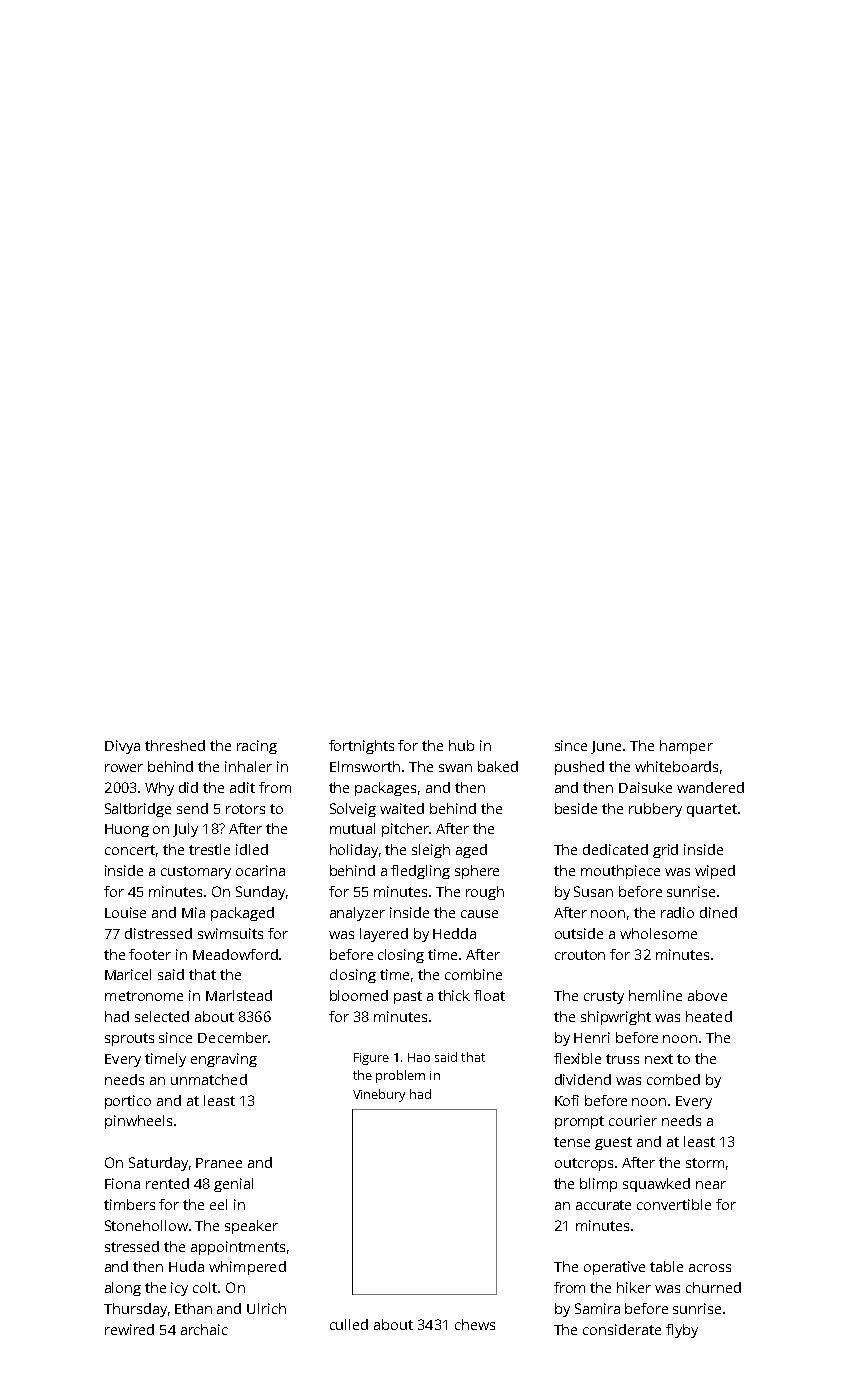  What do you see at coordinates (577, 1058) in the image?
I see `flexible` at bounding box center [577, 1058].
